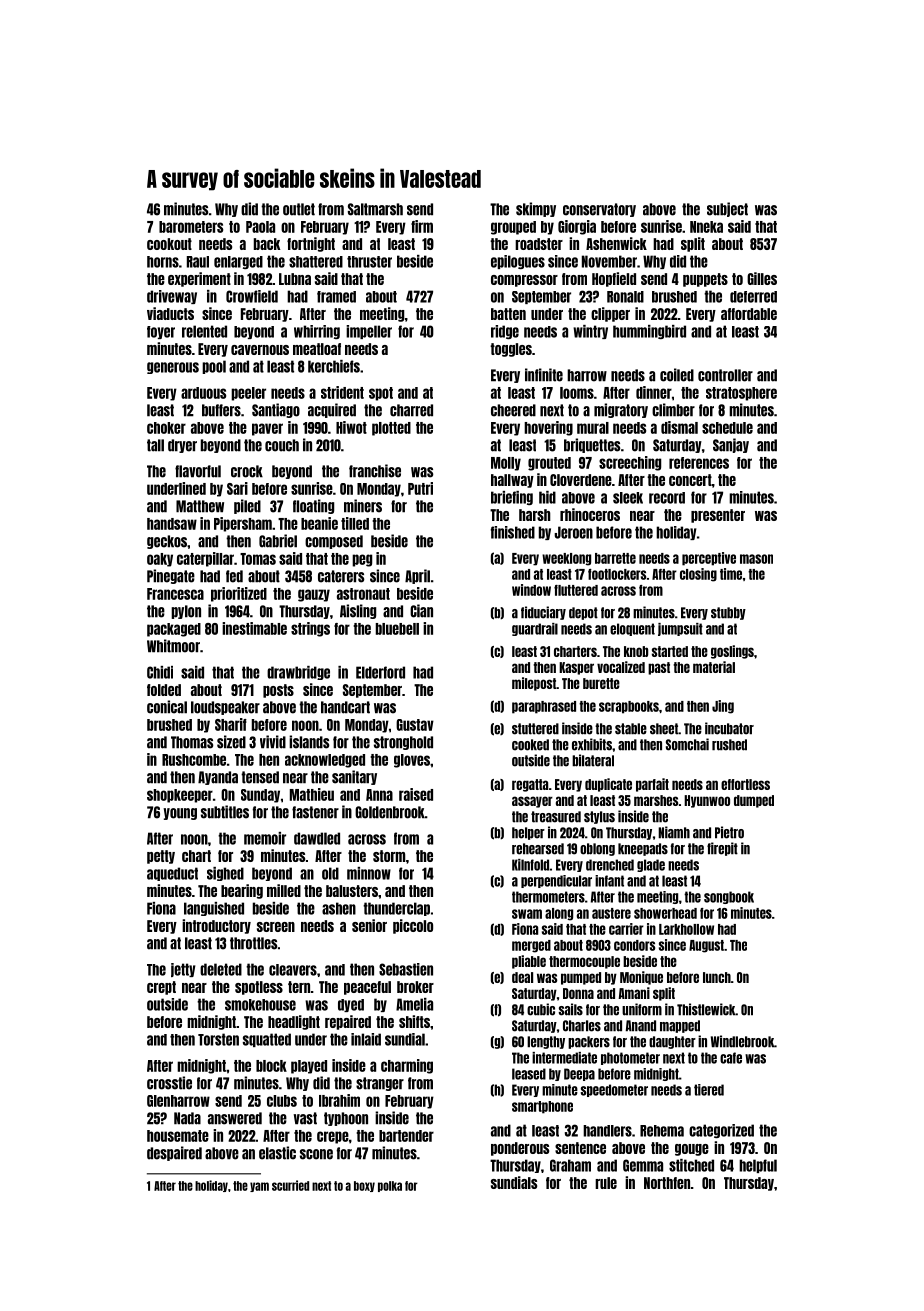 The image size is (924, 1311). I want to click on Hyunwoo, so click(707, 801).
